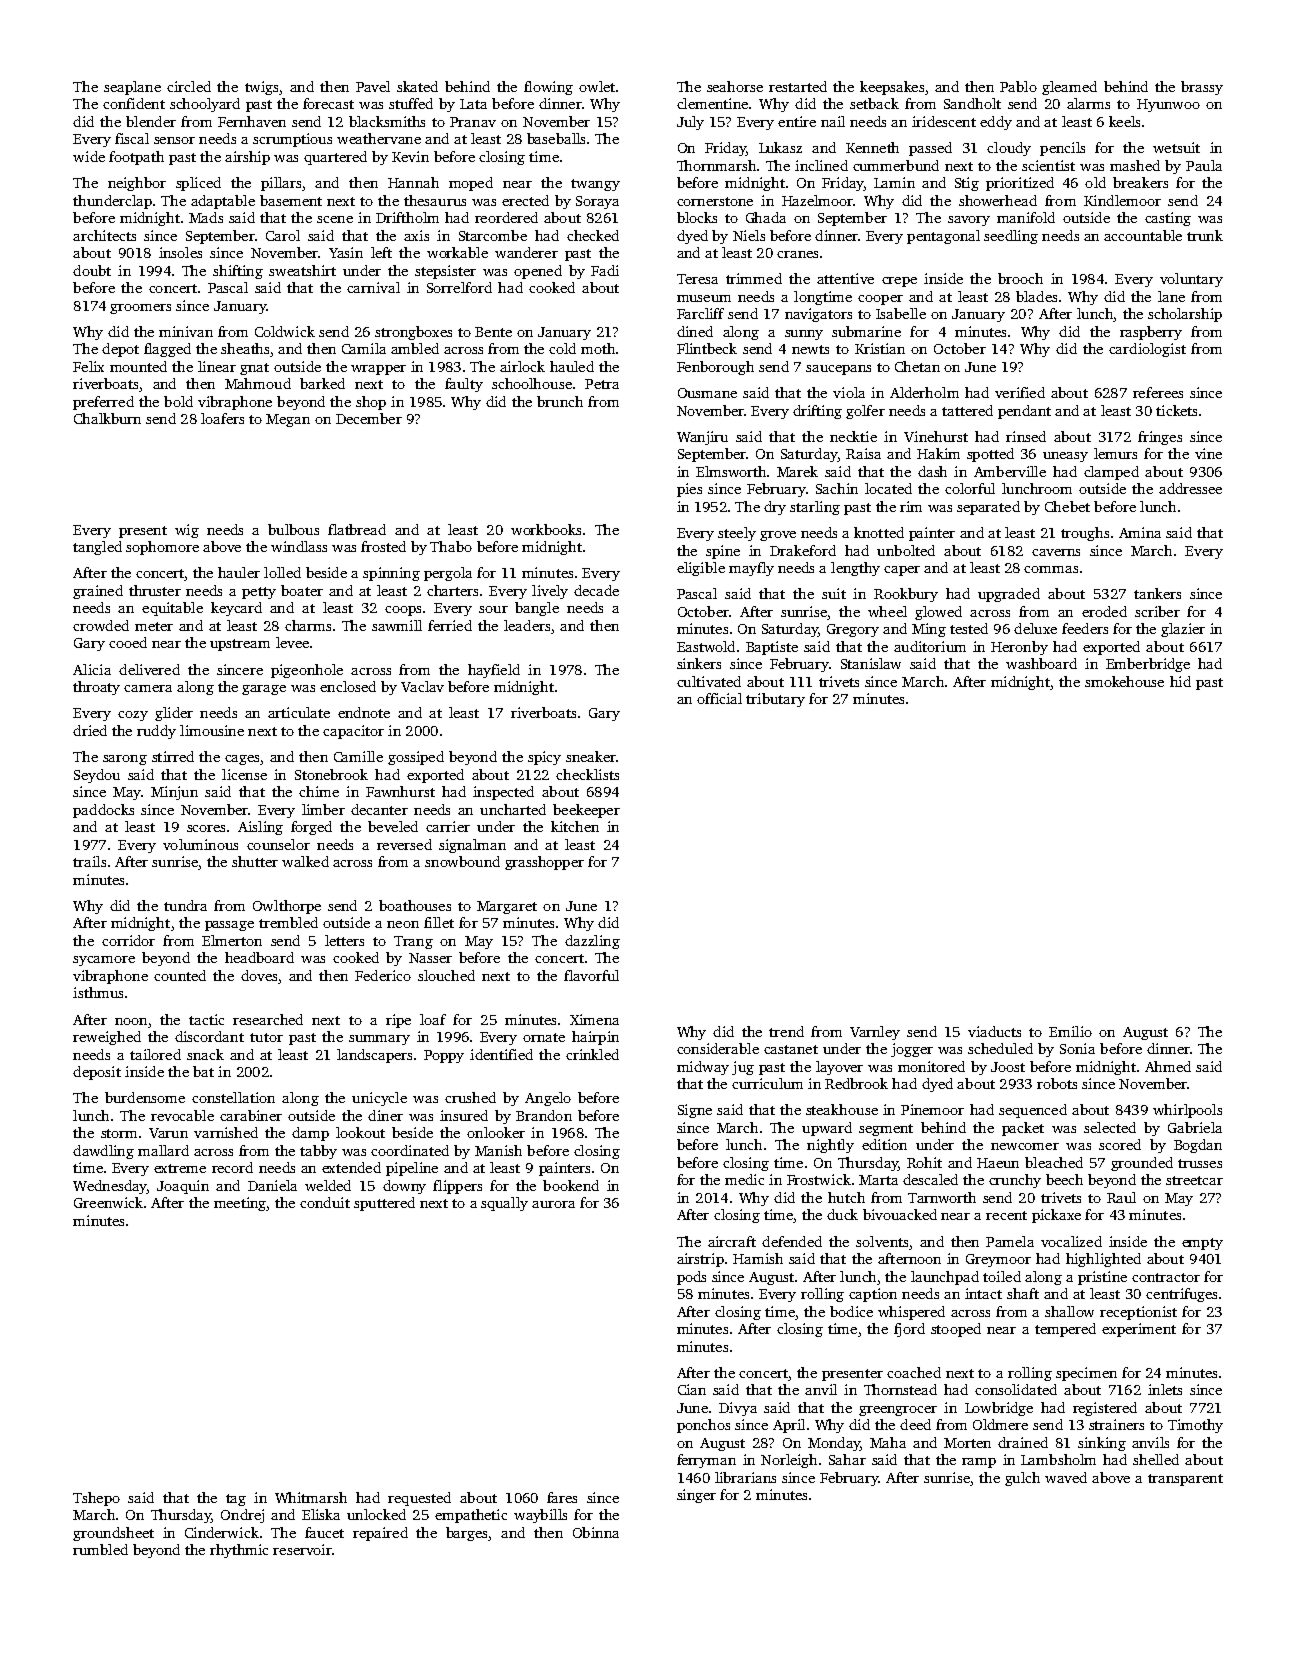  Describe the element at coordinates (493, 332) in the document. I see `Bente` at that location.
